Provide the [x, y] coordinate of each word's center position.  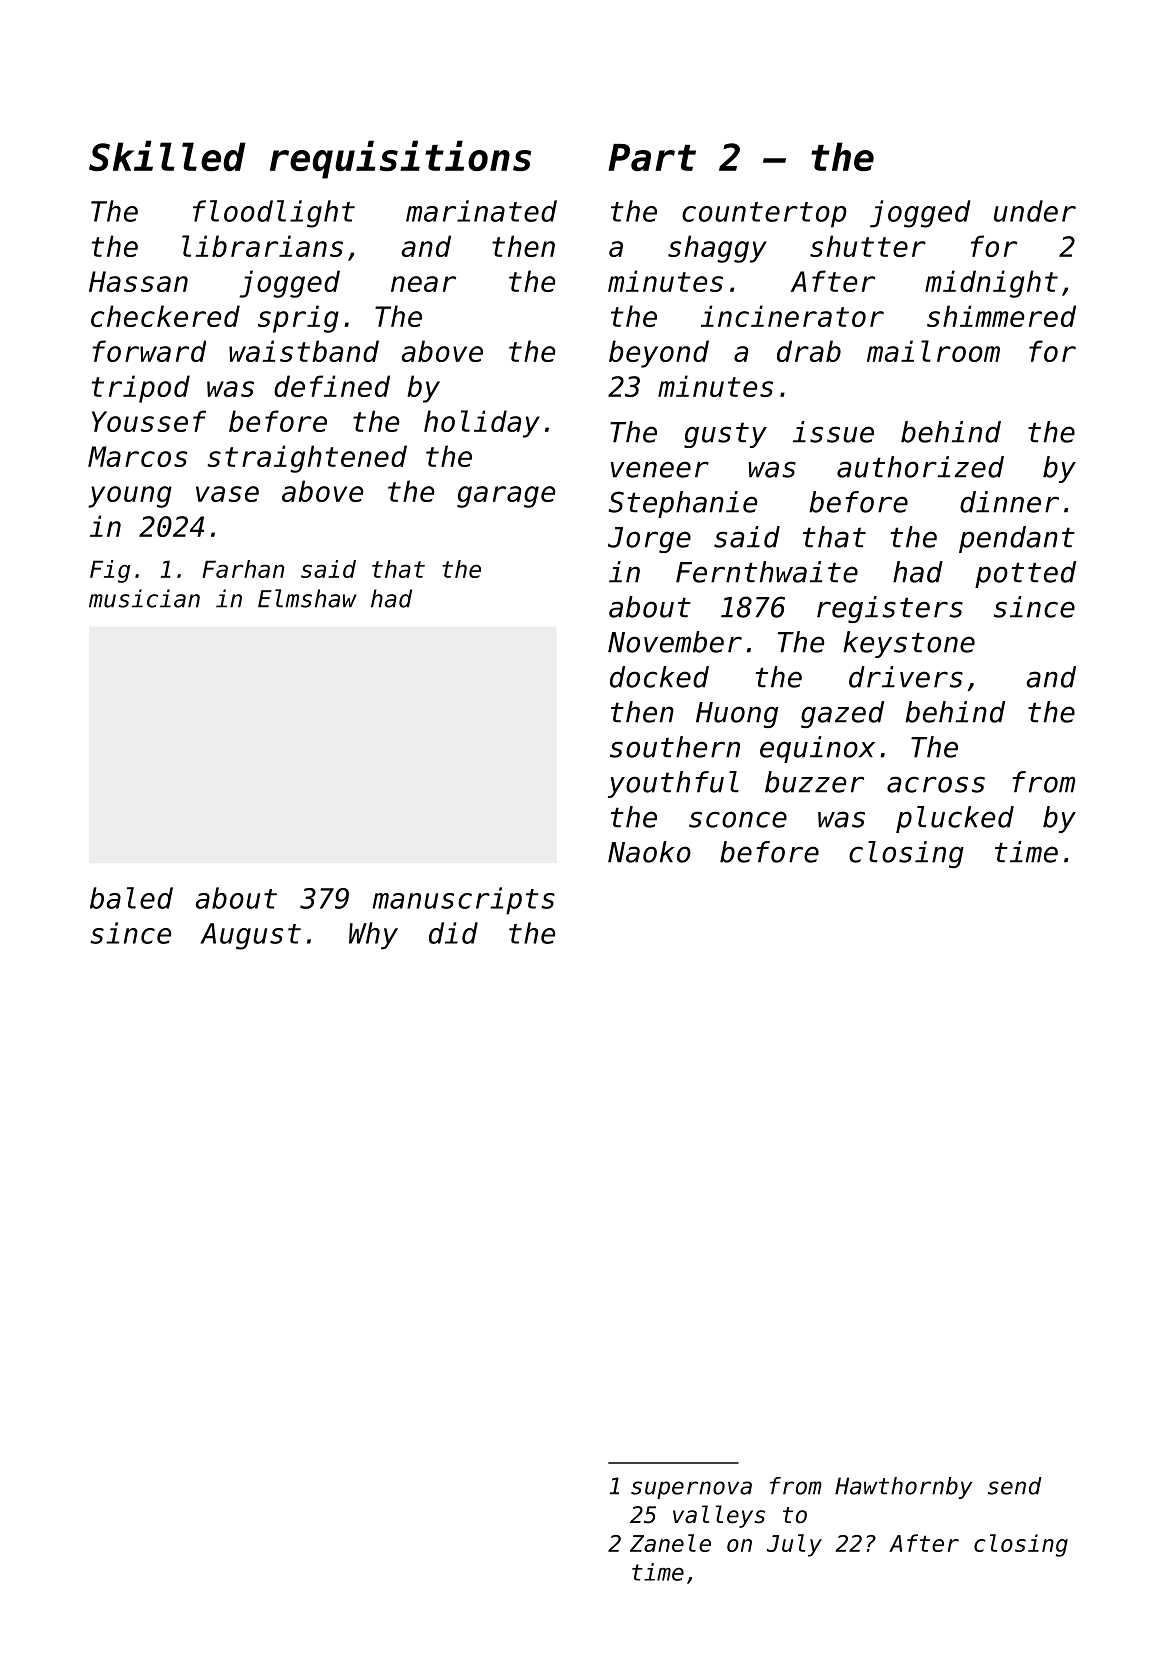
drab [809, 351]
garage [506, 497]
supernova [691, 1490]
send [1015, 1486]
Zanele [670, 1543]
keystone [909, 644]
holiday [482, 424]
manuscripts [464, 901]
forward [149, 351]
